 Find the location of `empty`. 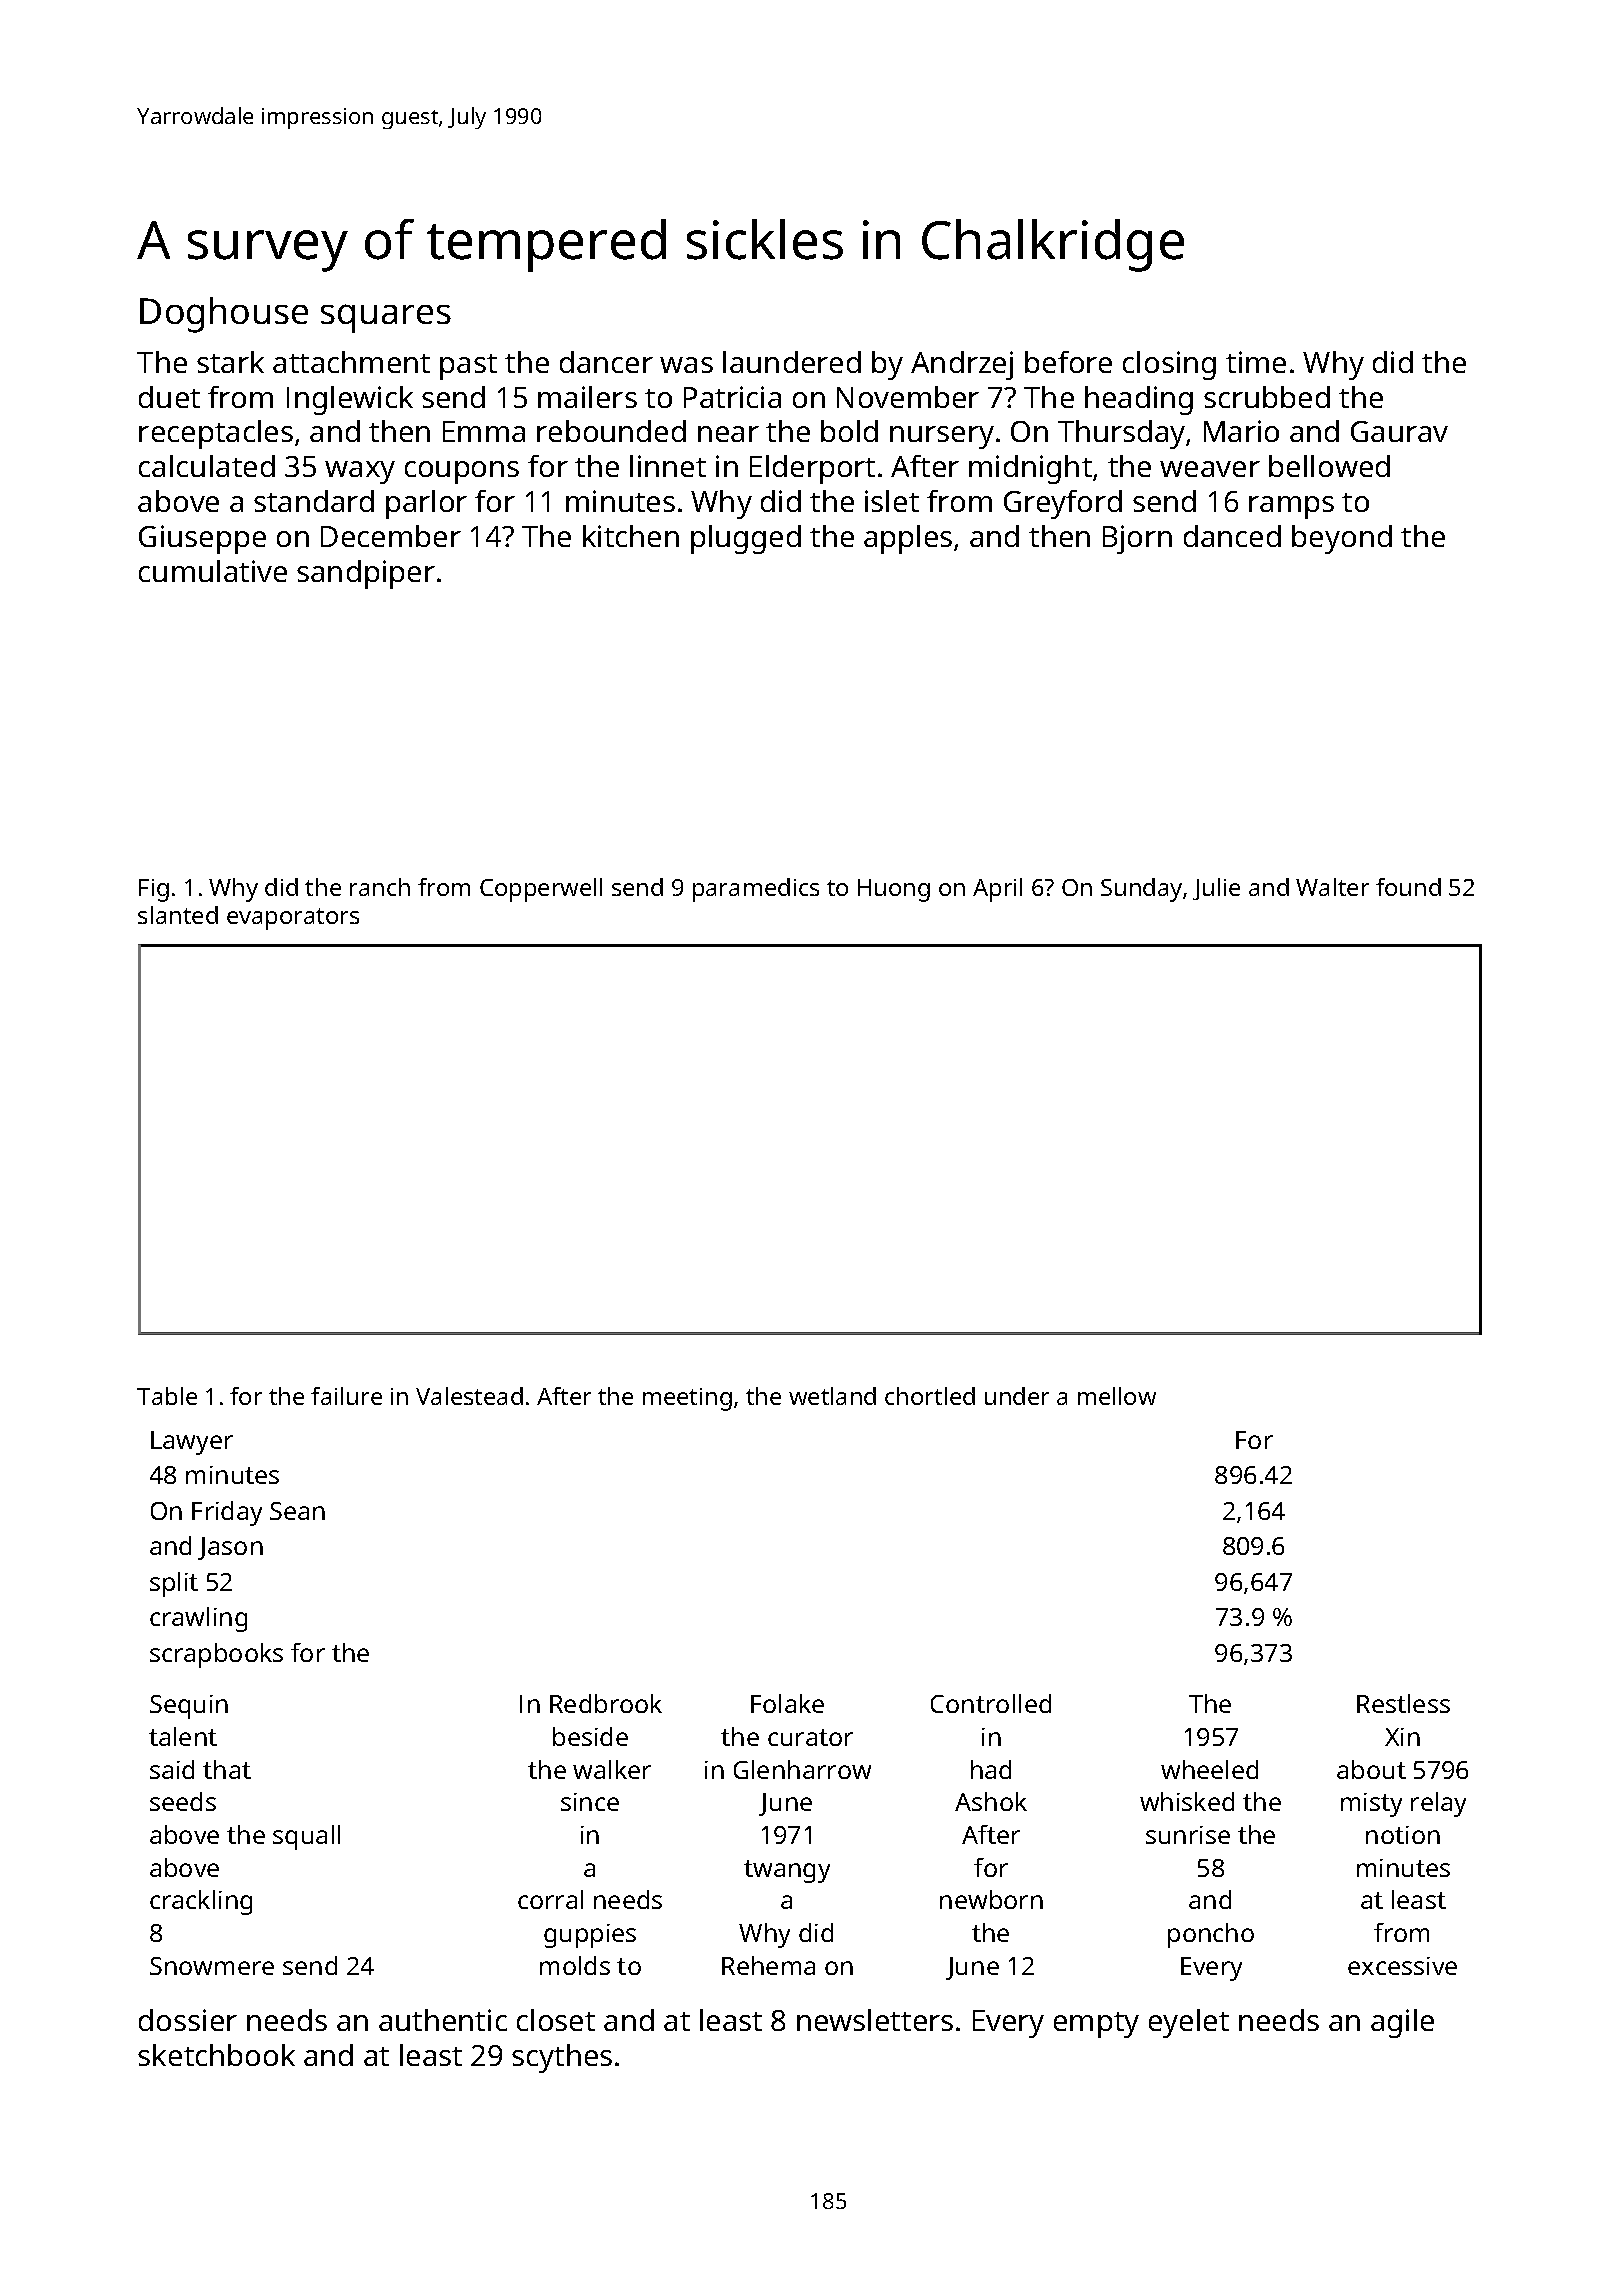

empty is located at coordinates (1096, 2025).
